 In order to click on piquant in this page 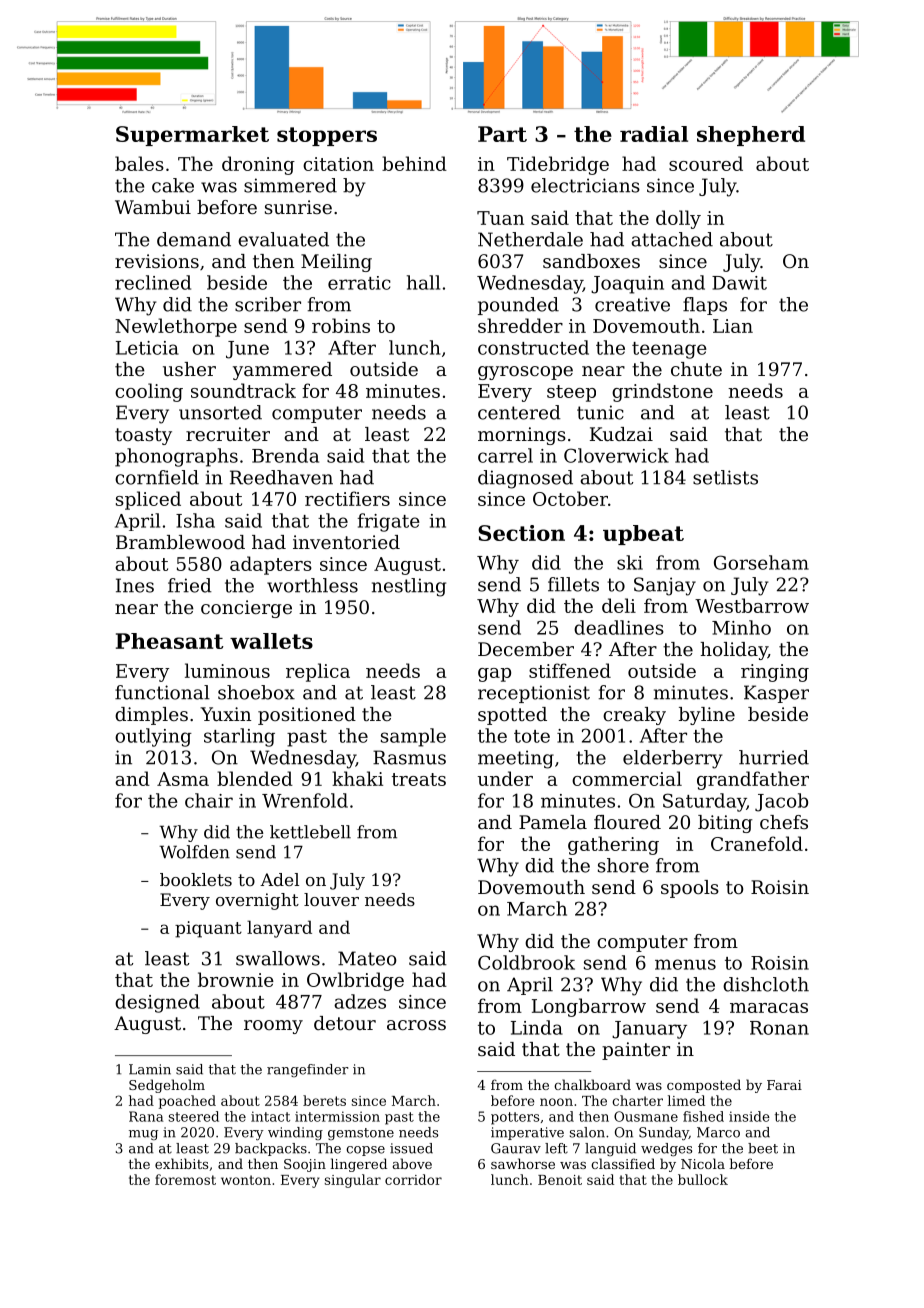, I will do `click(208, 929)`.
